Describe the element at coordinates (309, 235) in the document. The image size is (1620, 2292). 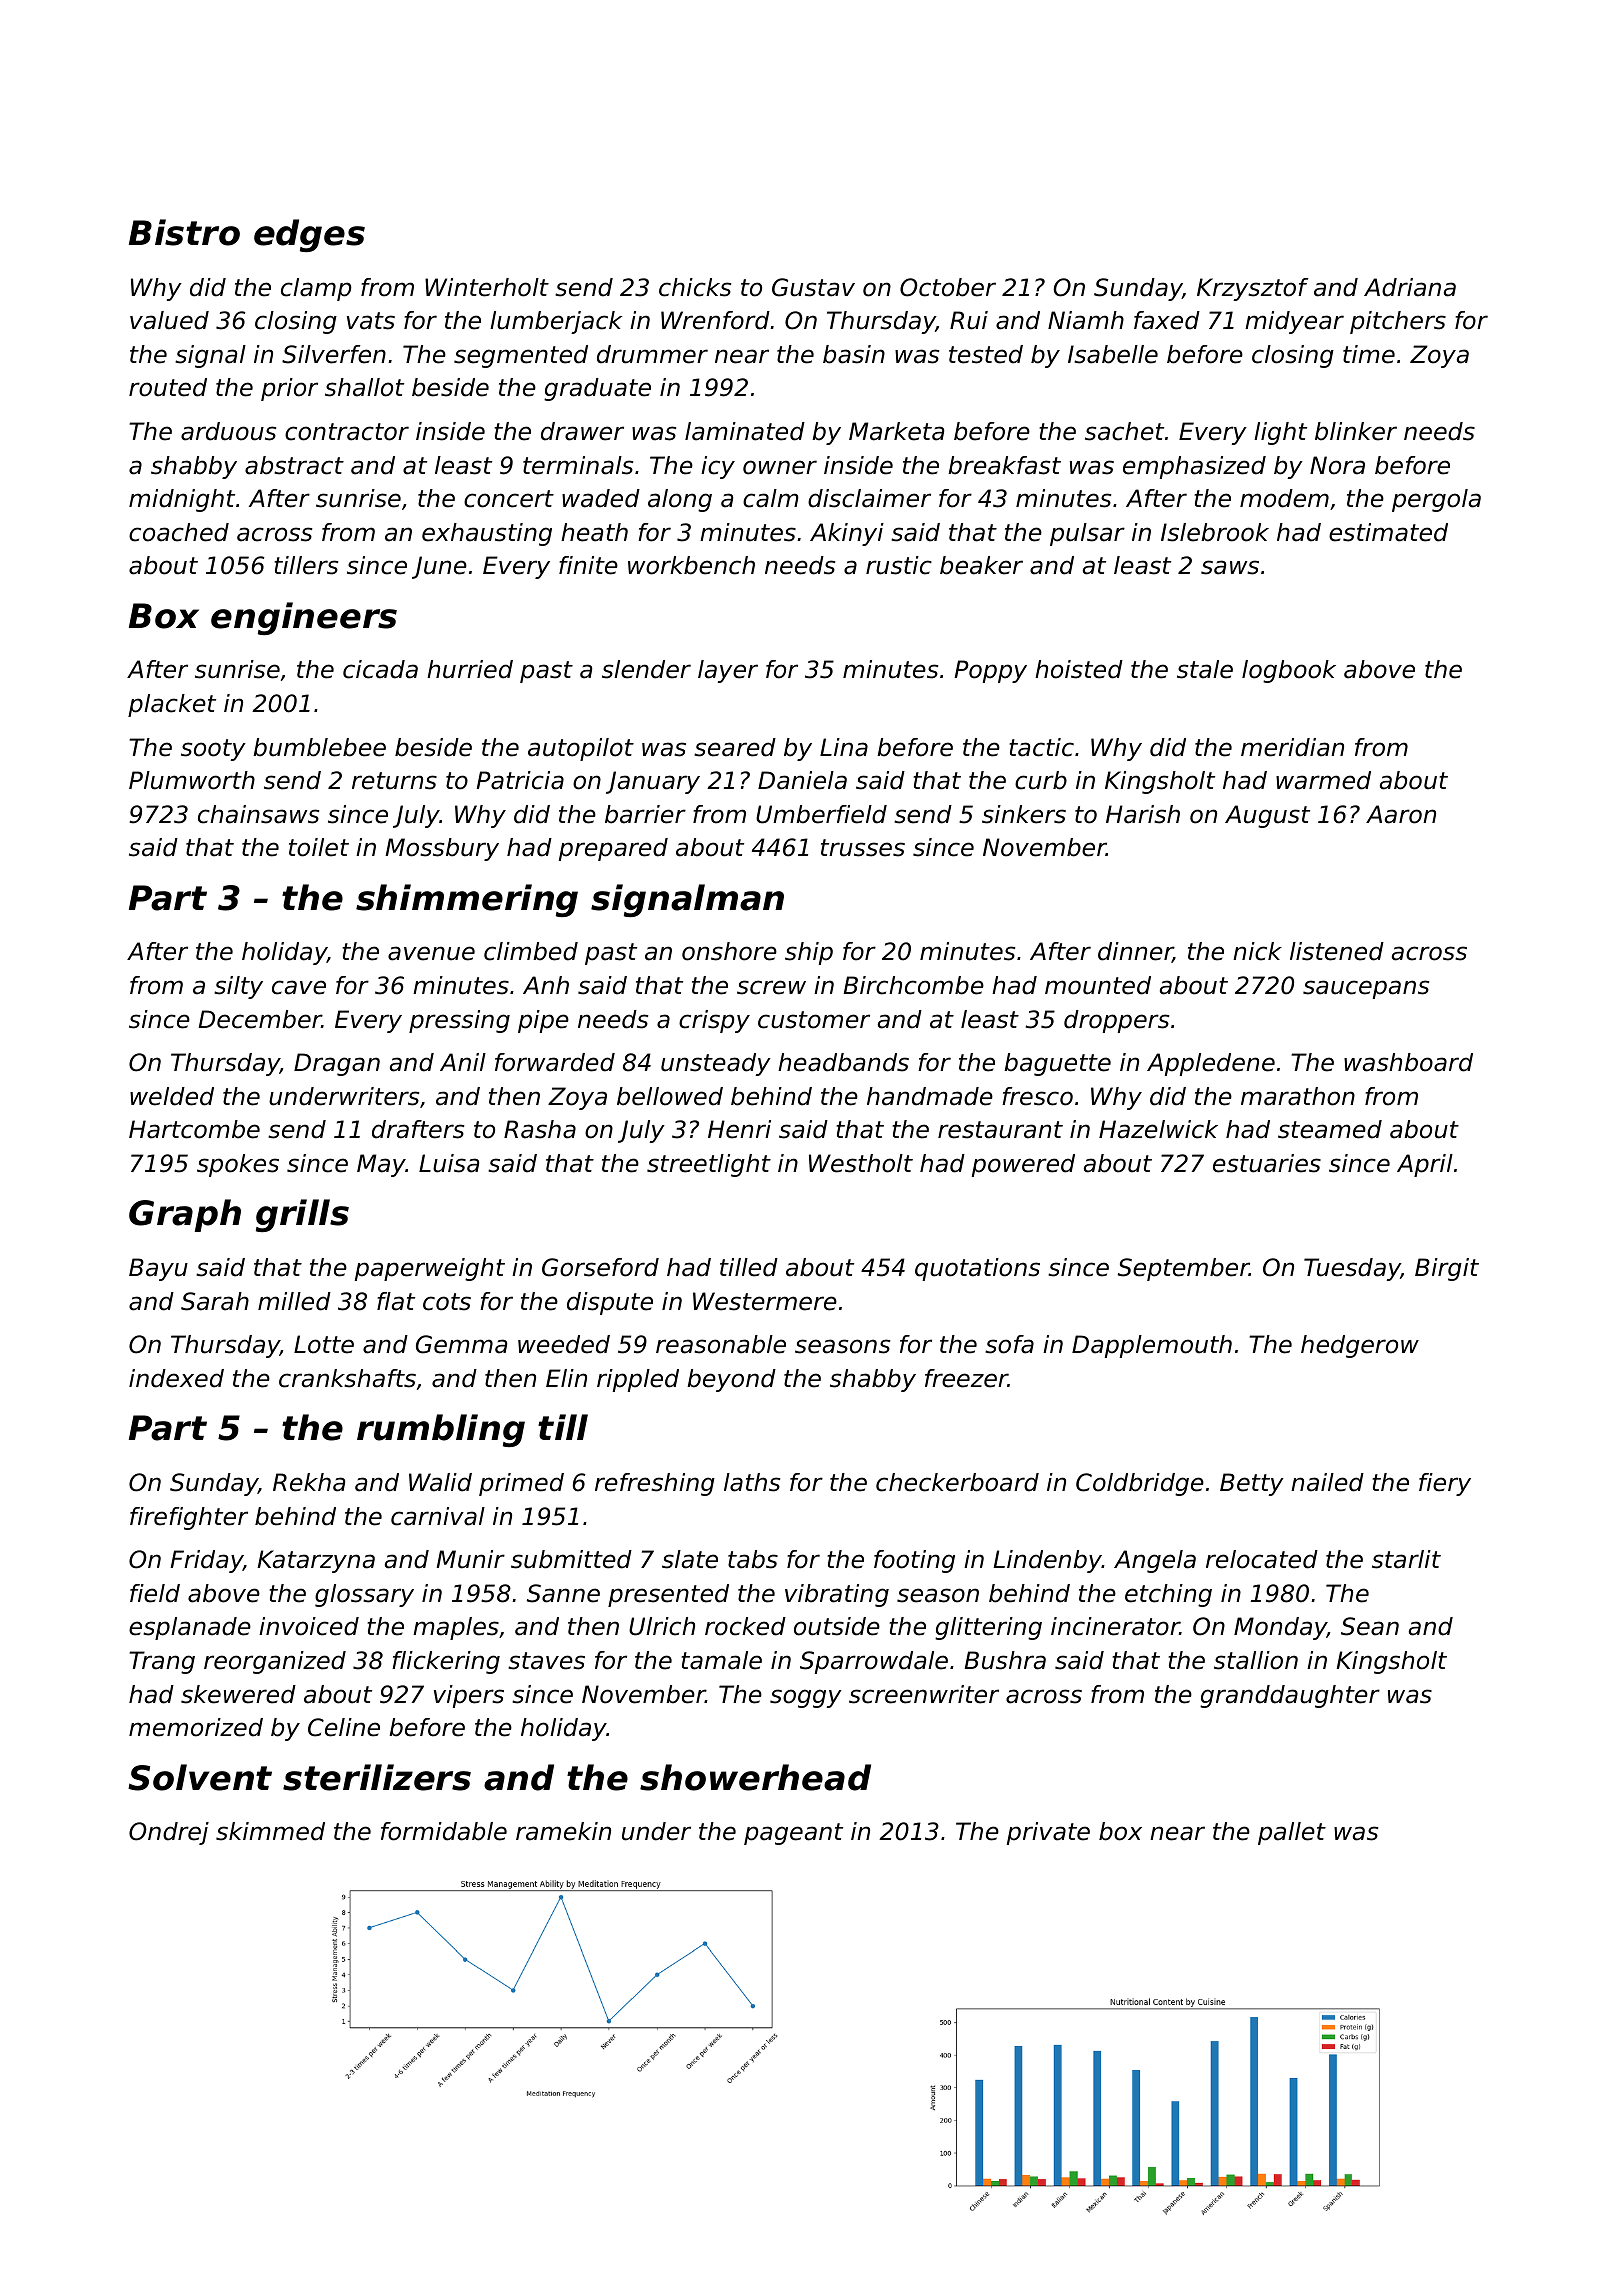
I see `edges` at that location.
